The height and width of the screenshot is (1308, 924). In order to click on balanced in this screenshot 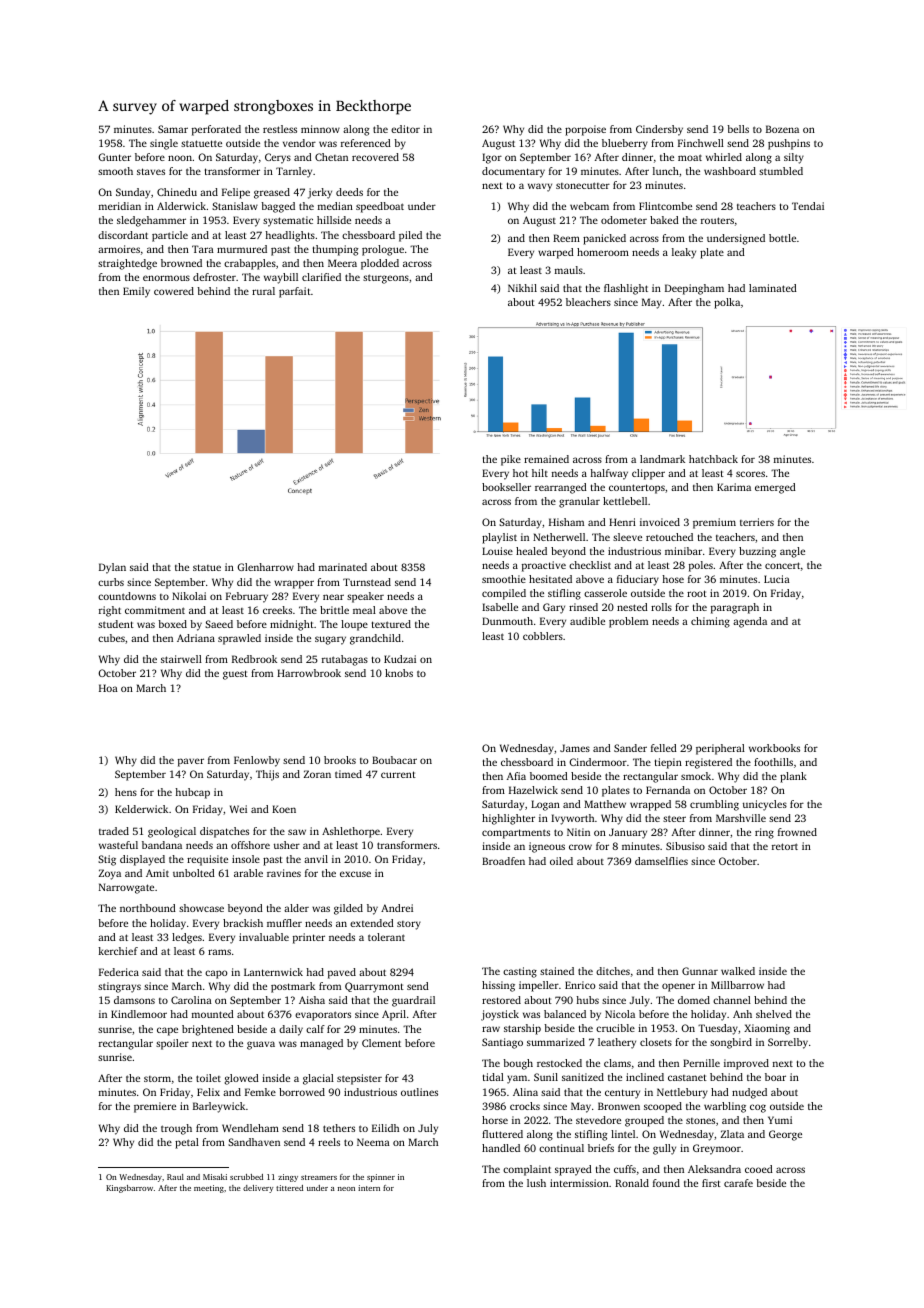, I will do `click(565, 1014)`.
